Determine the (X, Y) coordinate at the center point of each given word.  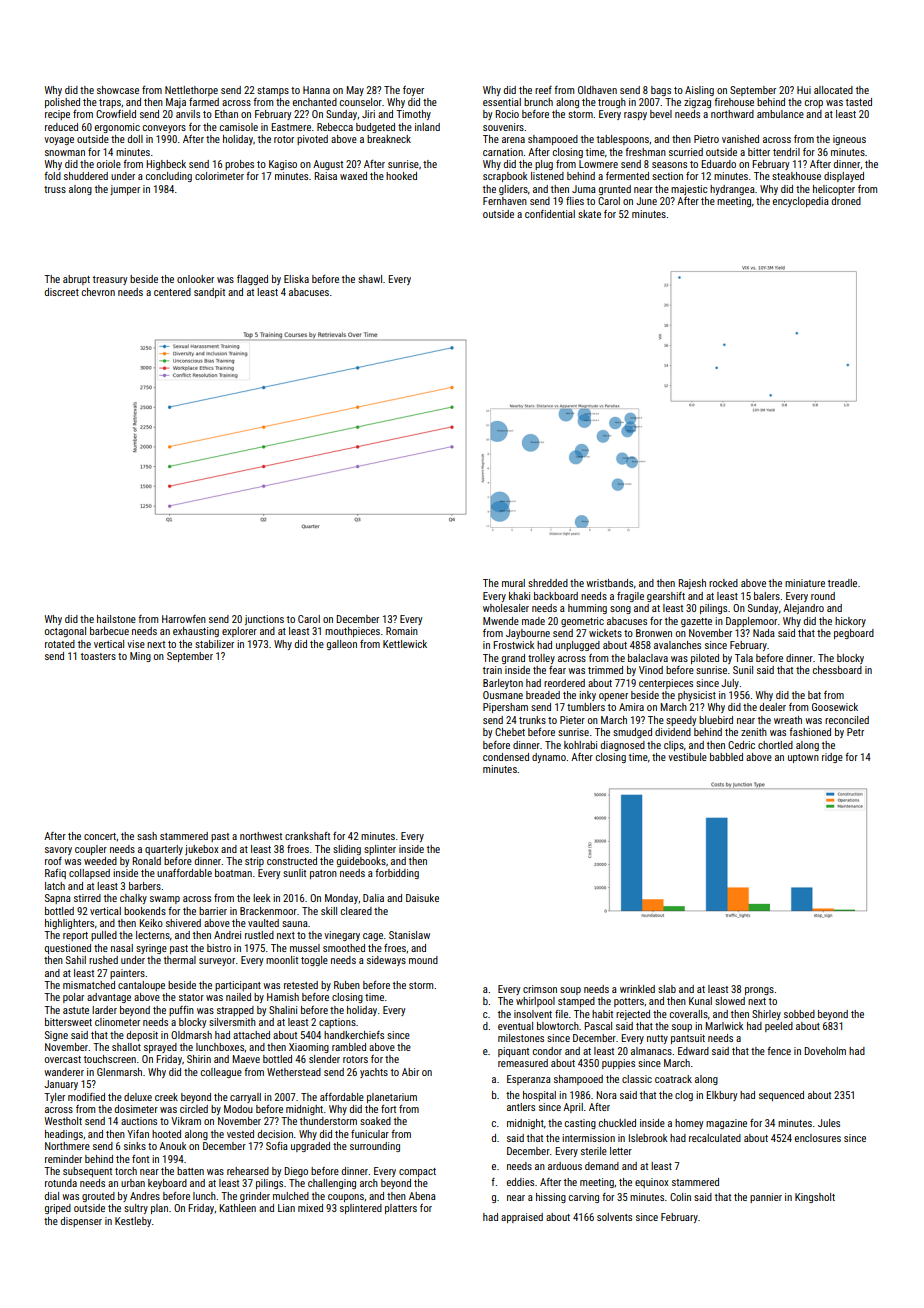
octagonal (65, 632)
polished (62, 103)
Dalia (373, 898)
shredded (548, 583)
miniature (805, 583)
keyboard (167, 1184)
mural (513, 583)
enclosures (818, 1138)
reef (543, 90)
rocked (723, 583)
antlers (521, 1107)
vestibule (687, 757)
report (75, 936)
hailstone (116, 619)
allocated (833, 90)
